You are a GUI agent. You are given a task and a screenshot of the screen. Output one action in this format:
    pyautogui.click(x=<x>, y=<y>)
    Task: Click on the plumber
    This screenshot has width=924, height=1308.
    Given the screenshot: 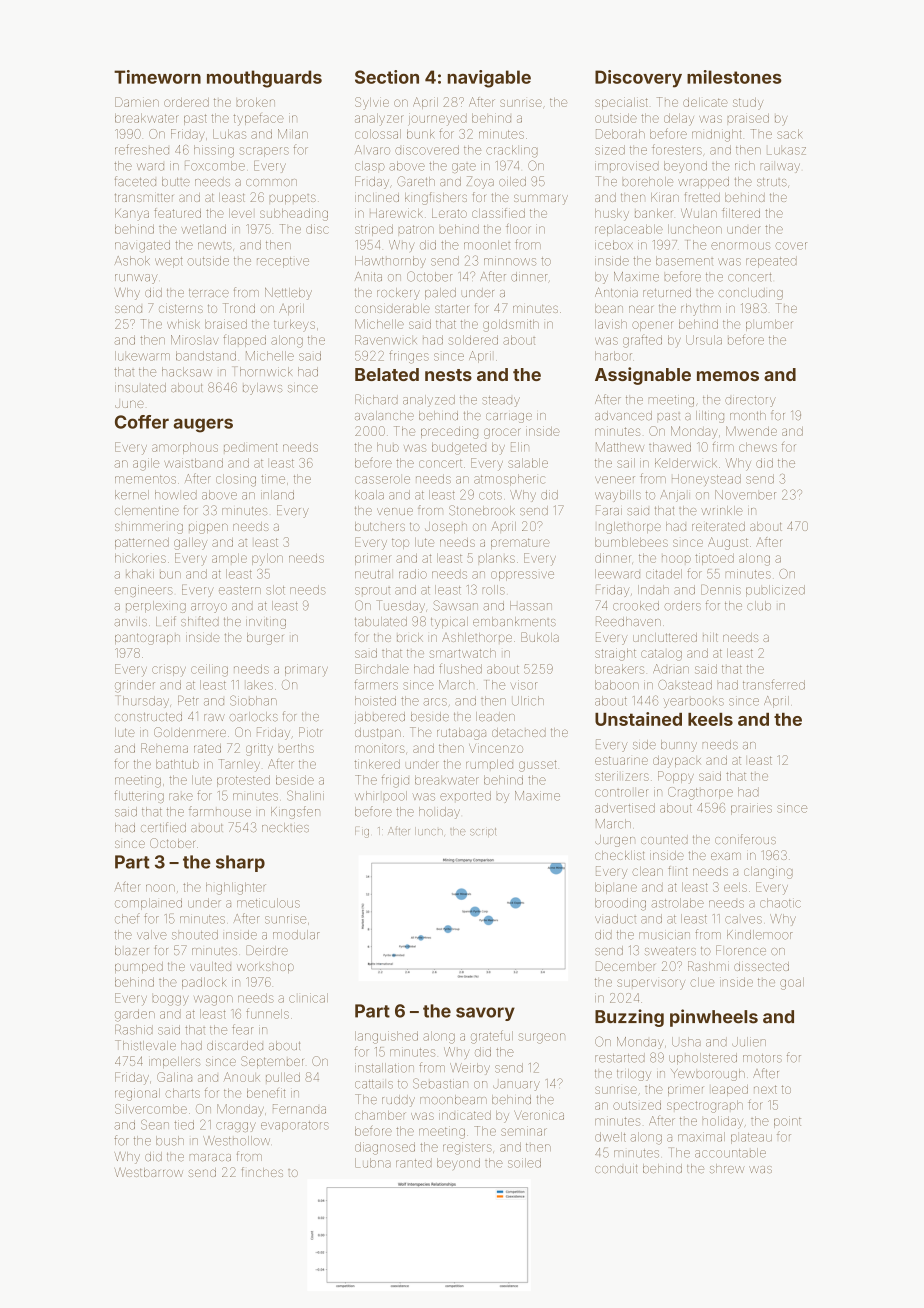 What is the action you would take?
    pyautogui.click(x=769, y=325)
